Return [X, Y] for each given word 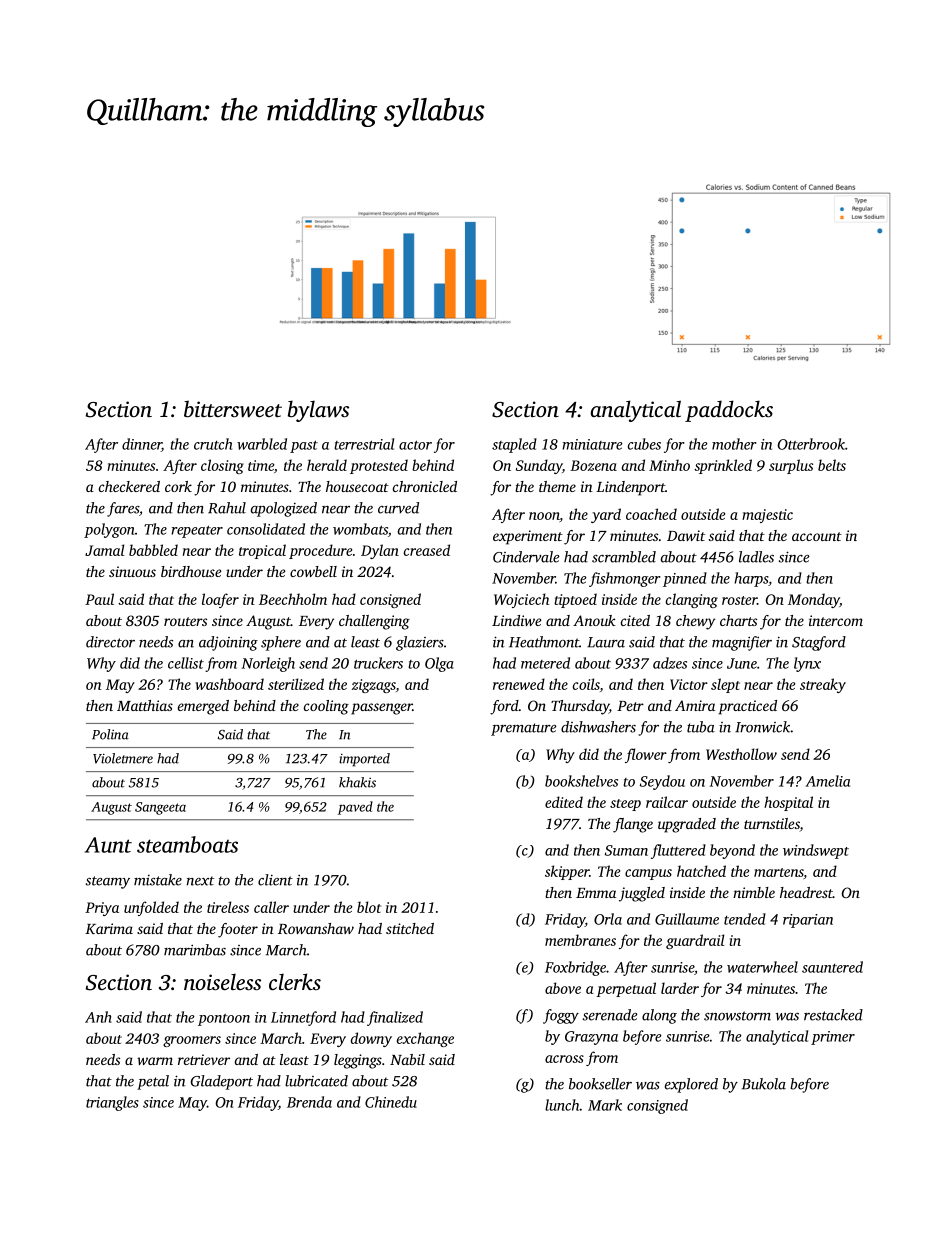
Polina [110, 734]
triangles [112, 1103]
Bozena [593, 465]
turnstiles [772, 825]
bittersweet [233, 409]
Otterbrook [811, 444]
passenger [381, 709]
